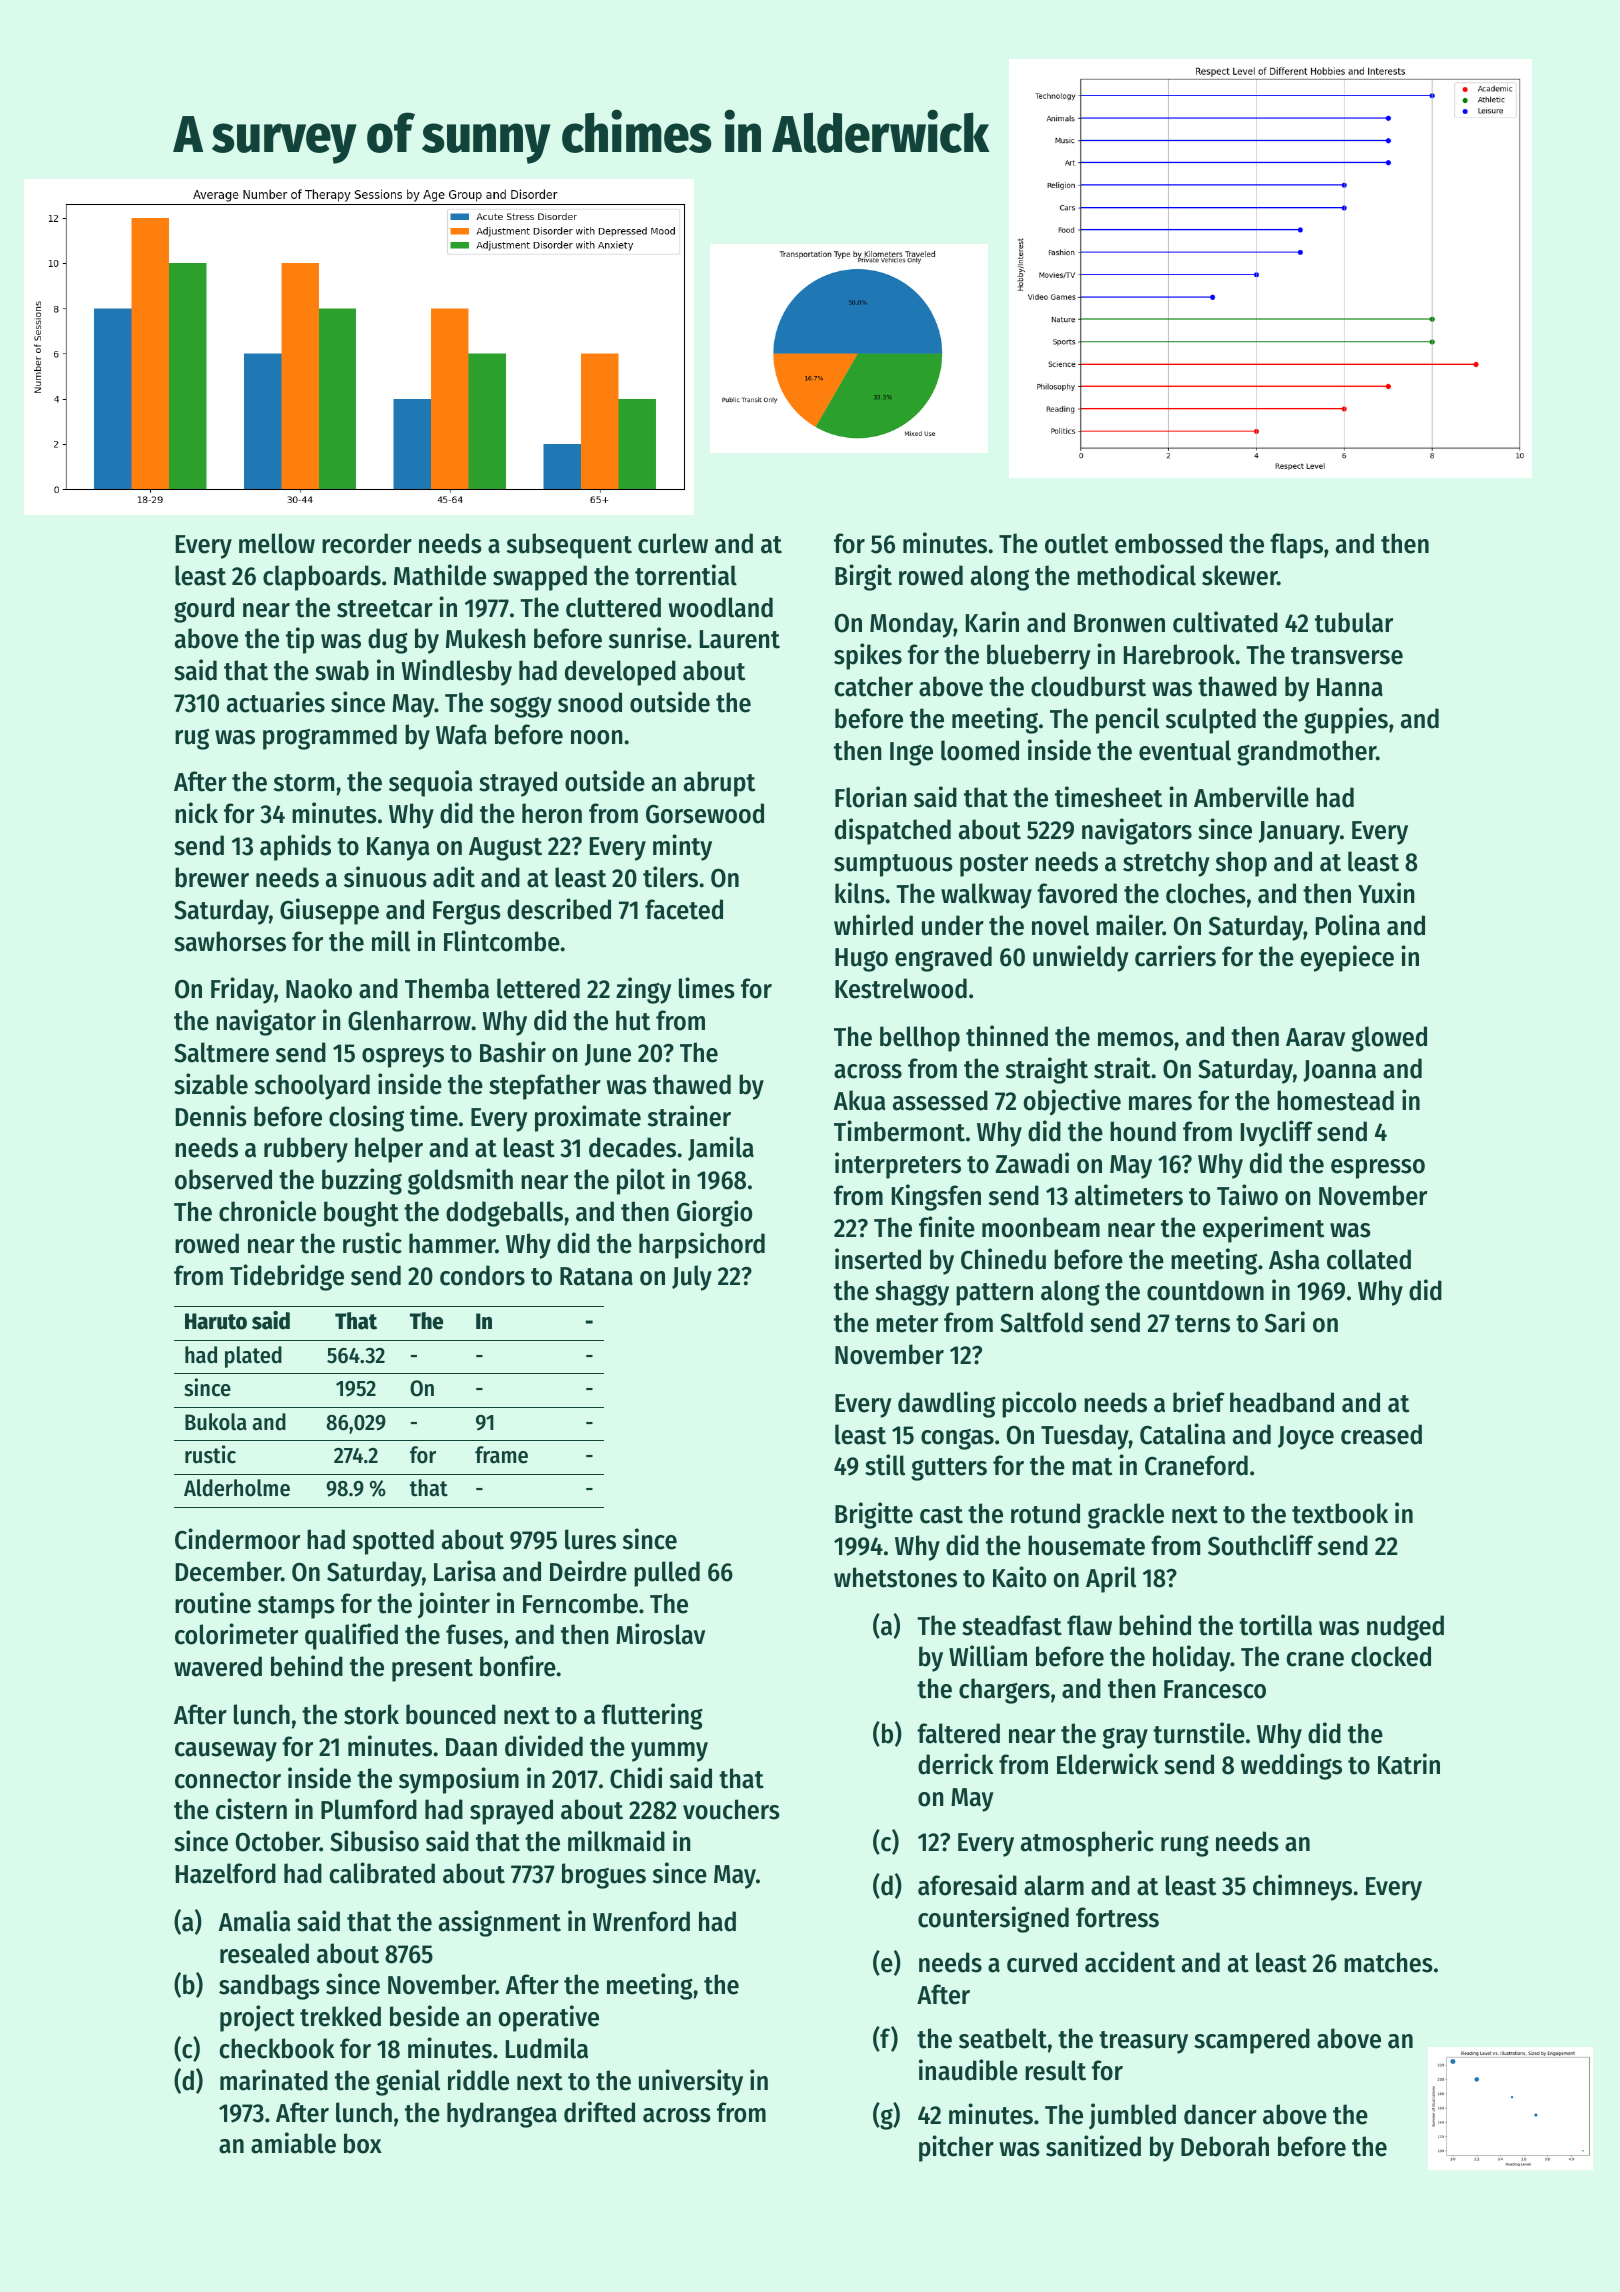 This document has width=1620, height=2292. I want to click on Plumford, so click(369, 1809).
